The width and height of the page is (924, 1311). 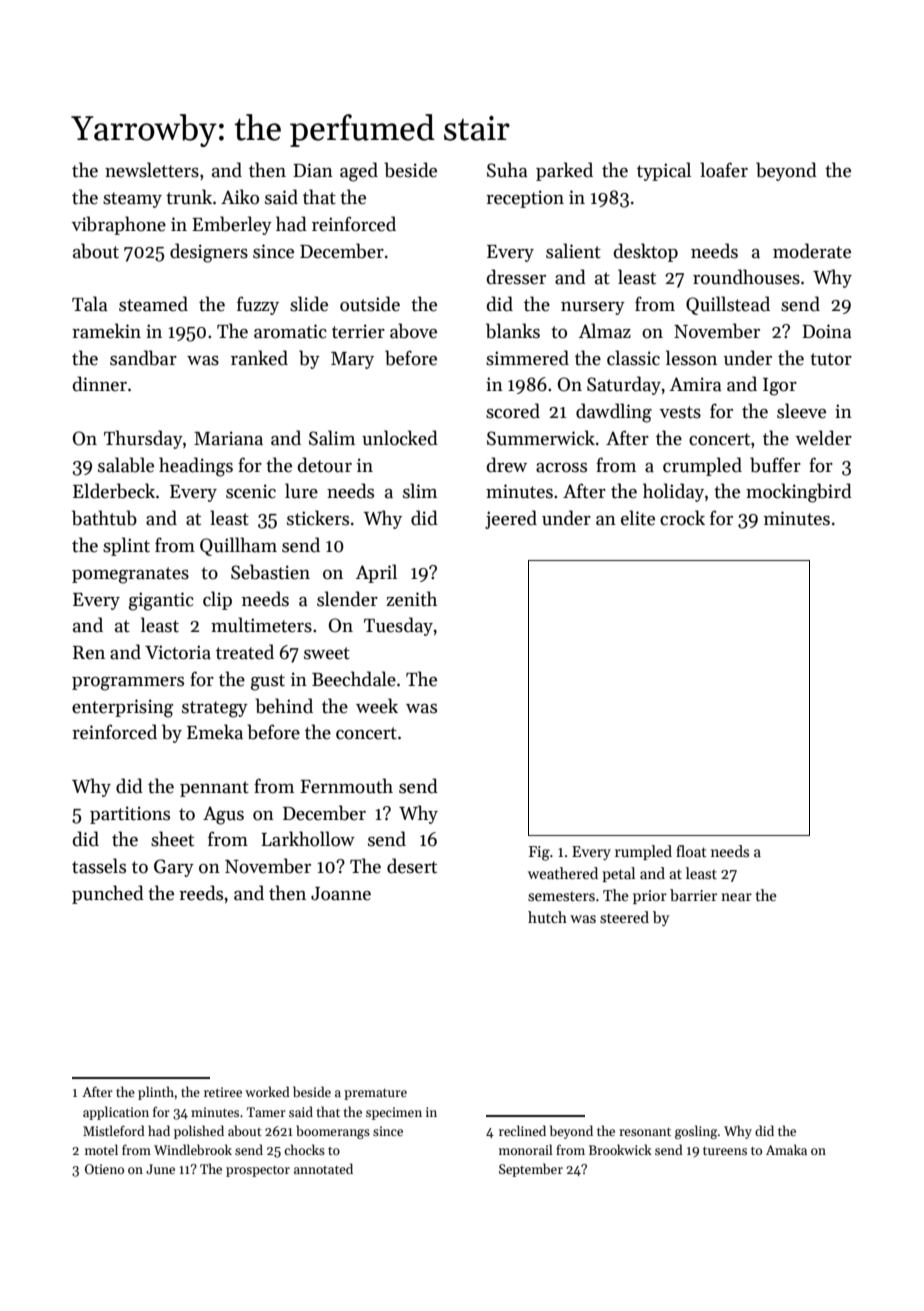 I want to click on designers, so click(x=209, y=253).
